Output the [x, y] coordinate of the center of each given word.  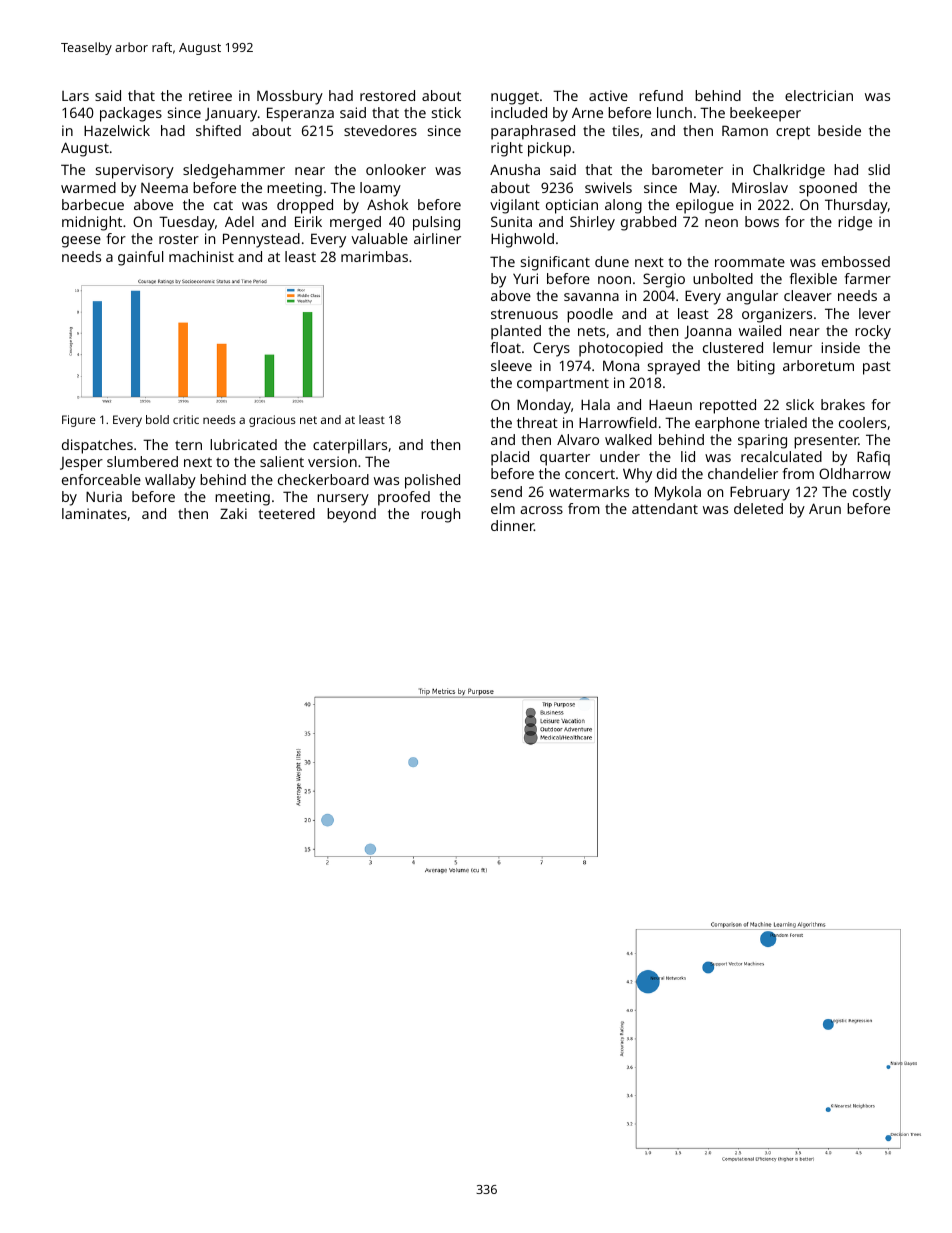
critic [186, 419]
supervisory [135, 171]
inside [840, 347]
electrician [819, 95]
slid [879, 169]
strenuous [524, 314]
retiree [210, 95]
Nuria [104, 496]
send [506, 491]
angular [752, 297]
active [608, 95]
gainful [140, 258]
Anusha [515, 169]
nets [591, 331]
